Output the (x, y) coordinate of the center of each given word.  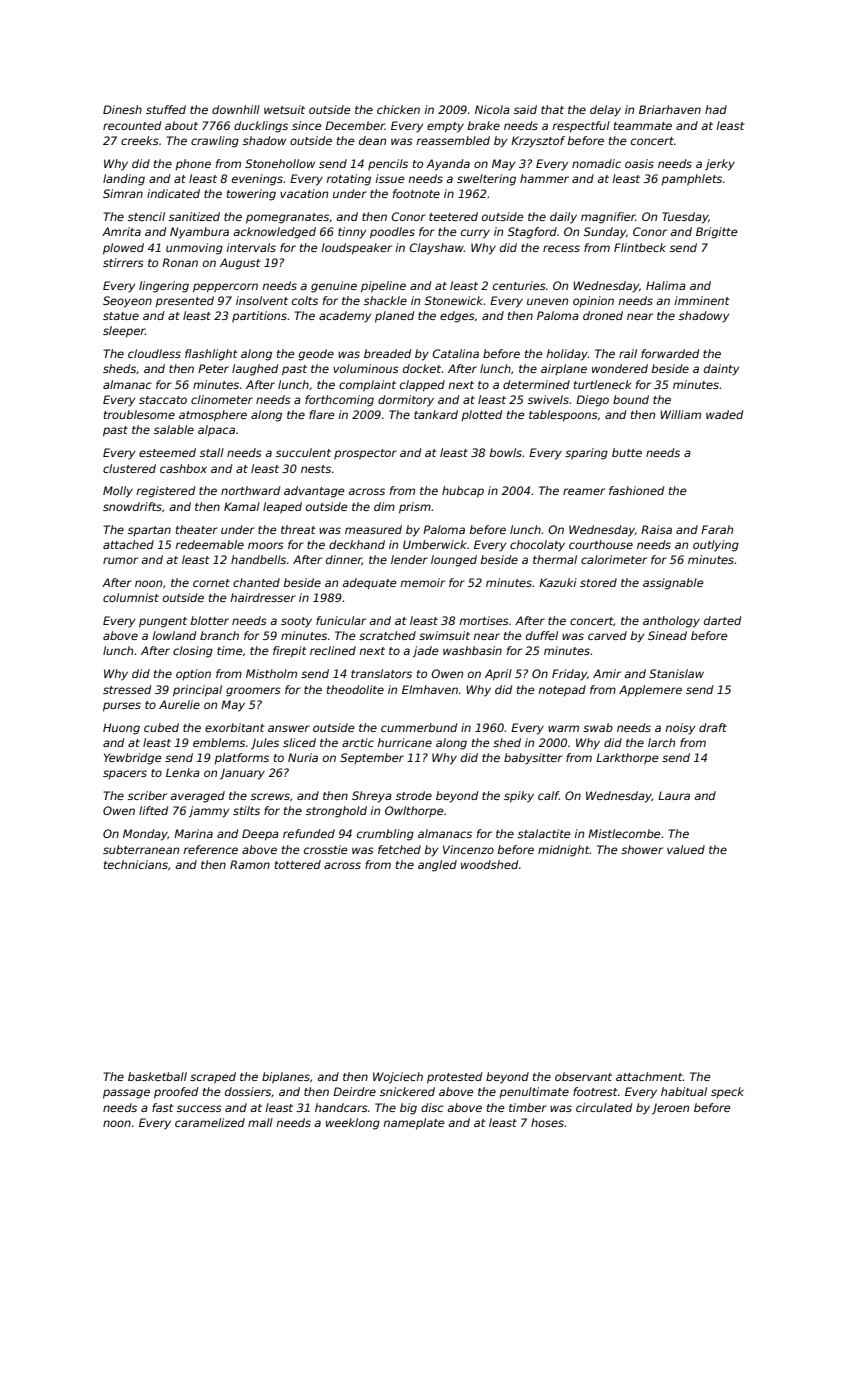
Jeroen (670, 1109)
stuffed (166, 109)
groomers (253, 692)
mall (260, 1122)
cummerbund (419, 727)
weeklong (353, 1124)
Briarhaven (670, 109)
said (525, 109)
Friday (569, 675)
